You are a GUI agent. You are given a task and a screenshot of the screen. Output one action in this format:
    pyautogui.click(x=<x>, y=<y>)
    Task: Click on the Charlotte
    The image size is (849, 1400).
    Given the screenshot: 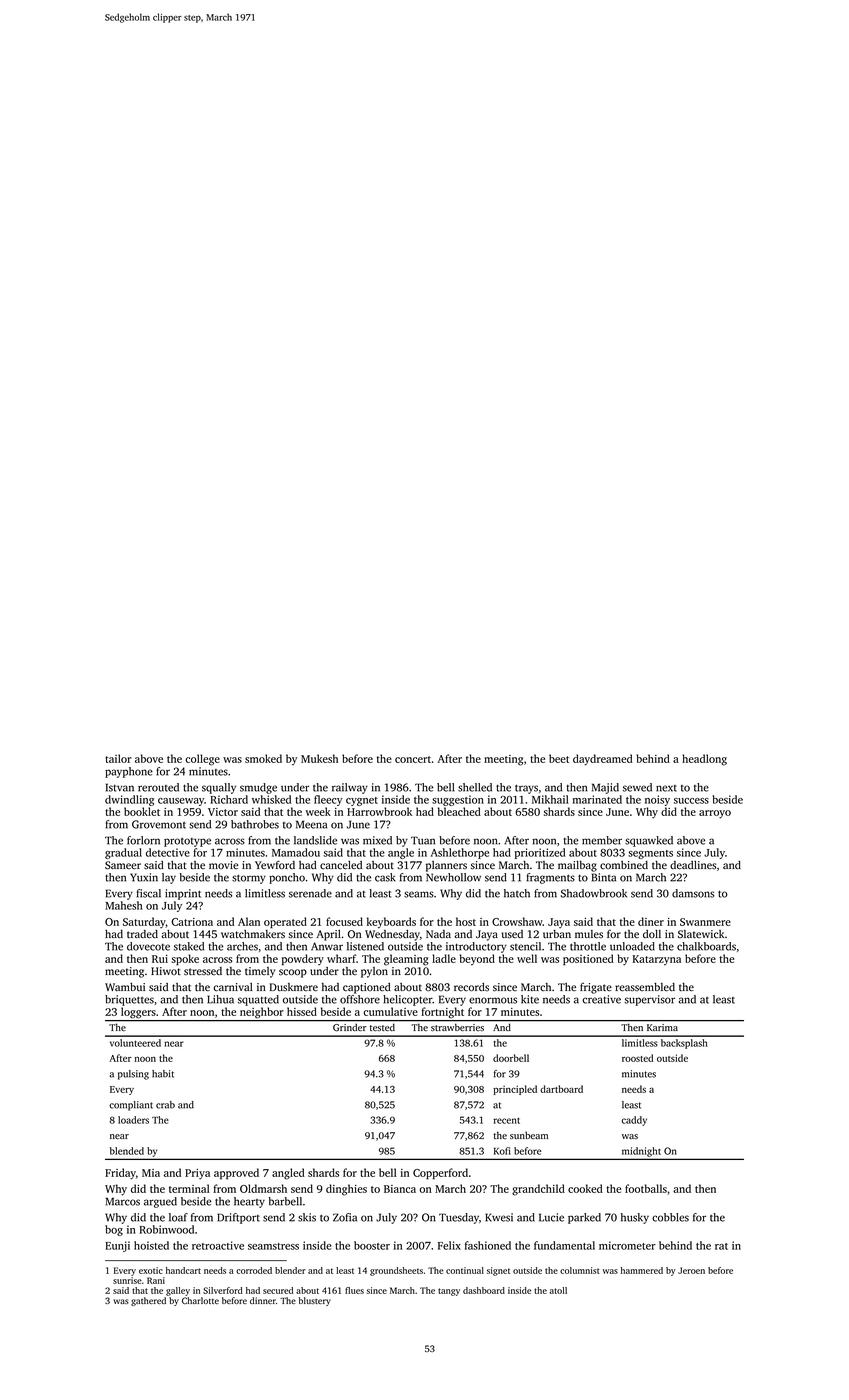 What is the action you would take?
    pyautogui.click(x=200, y=1300)
